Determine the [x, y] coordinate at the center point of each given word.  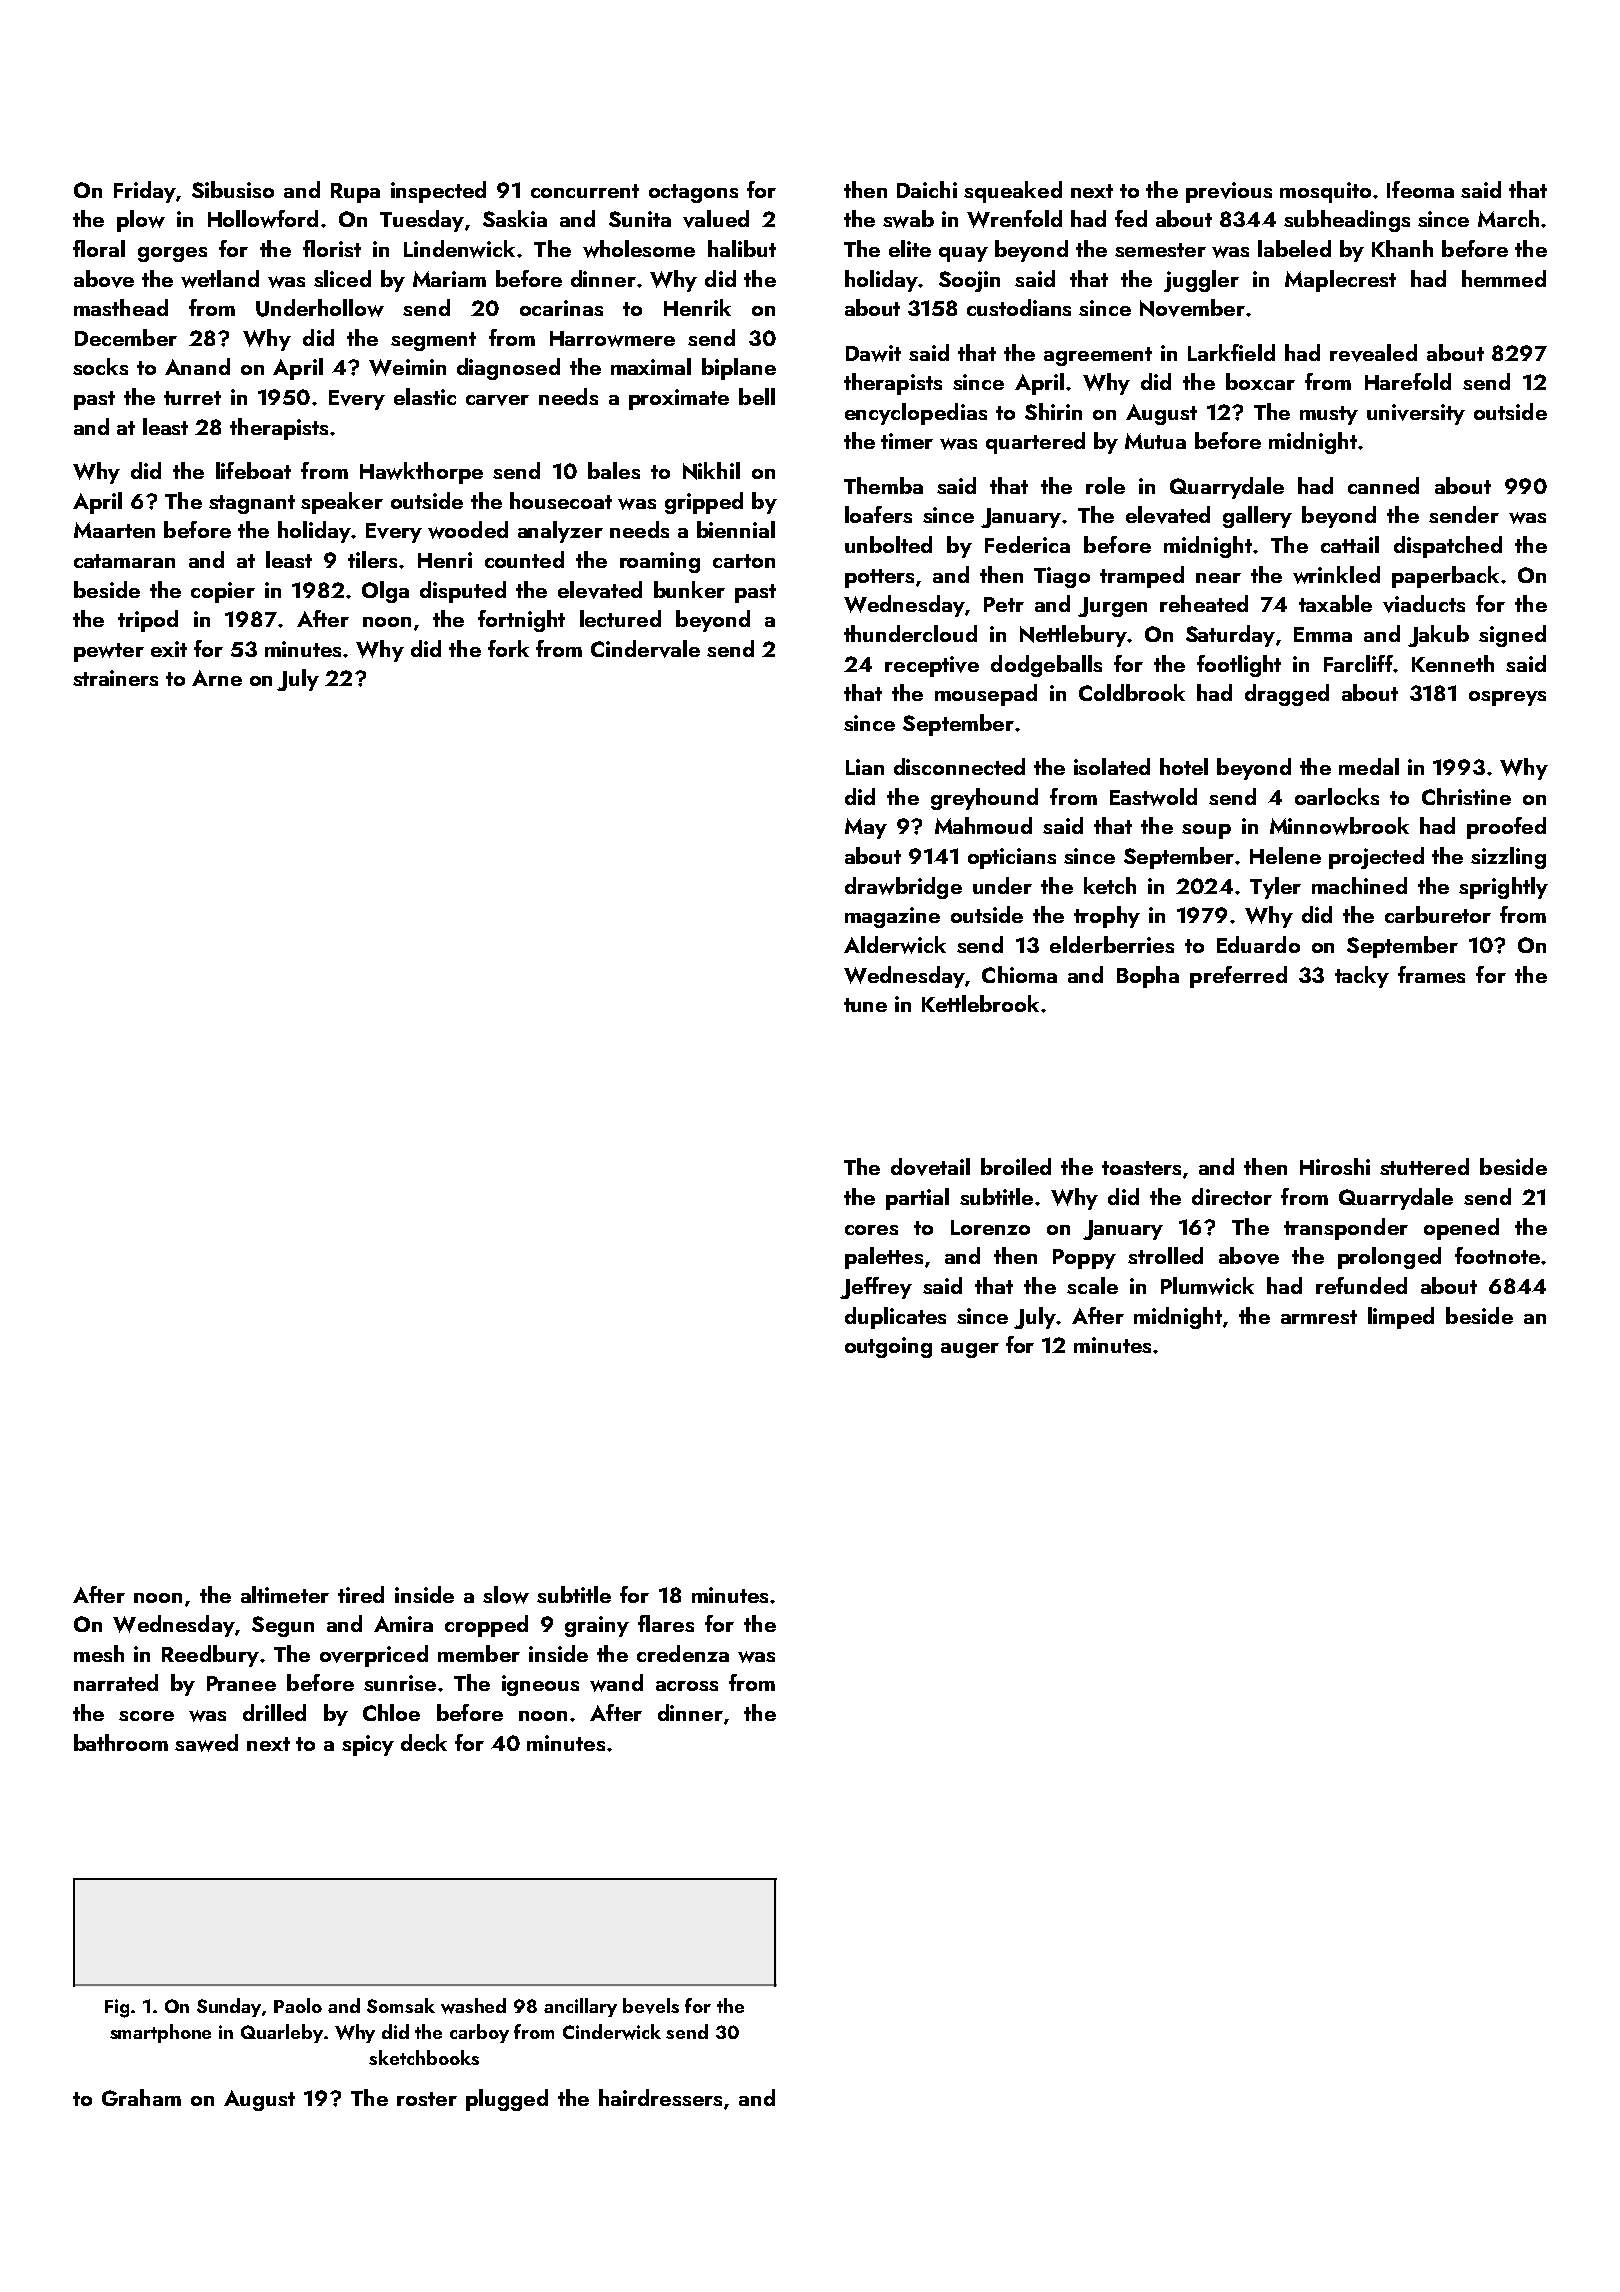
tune [865, 1005]
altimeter [285, 1594]
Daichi [927, 189]
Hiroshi [1335, 1166]
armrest [1319, 1317]
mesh [99, 1653]
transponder [1346, 1229]
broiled [1016, 1166]
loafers [878, 514]
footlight [1239, 666]
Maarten [114, 530]
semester [1160, 250]
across [687, 1686]
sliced [342, 278]
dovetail [930, 1167]
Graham [141, 2097]
